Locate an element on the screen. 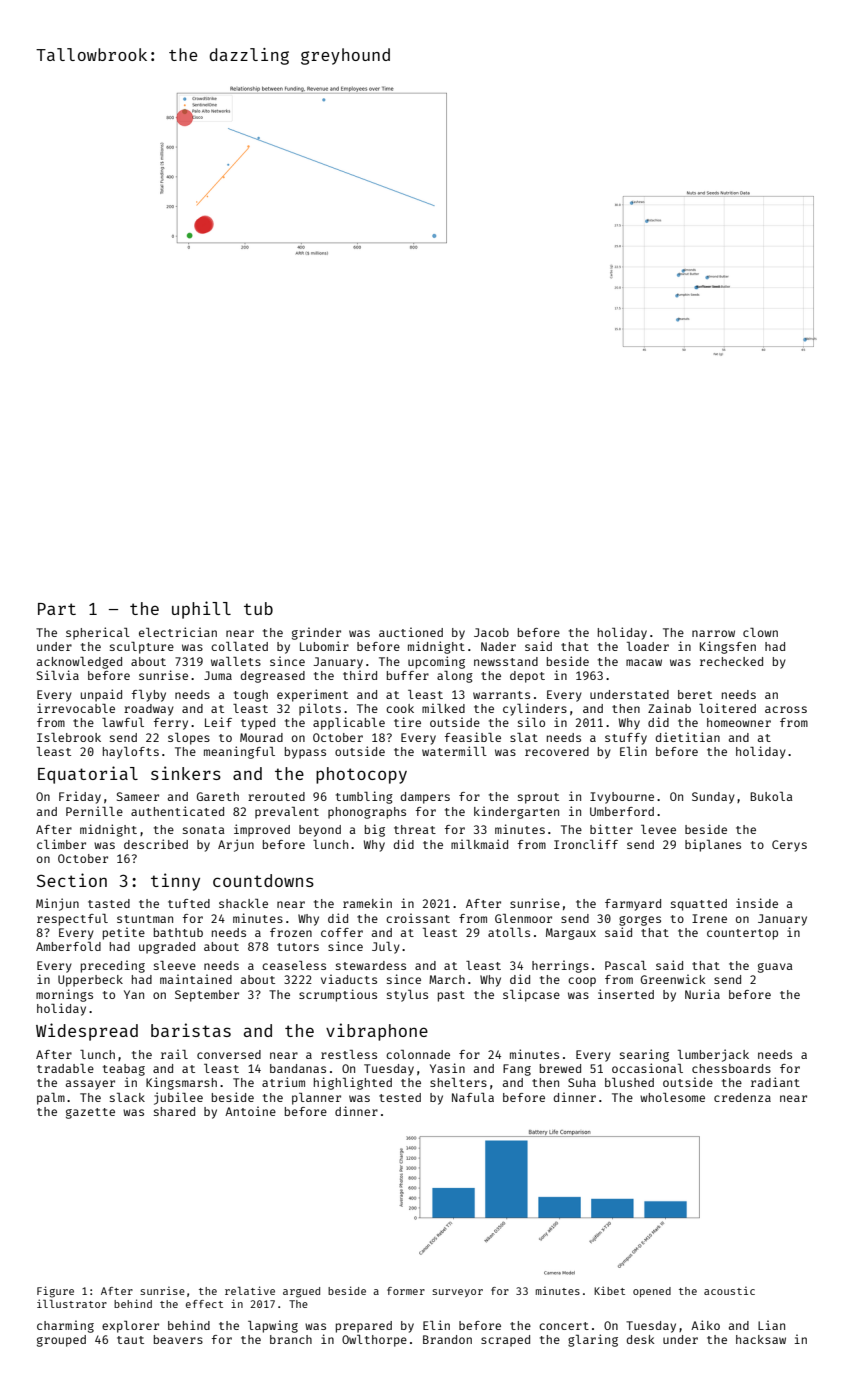  Umberford is located at coordinates (622, 811).
